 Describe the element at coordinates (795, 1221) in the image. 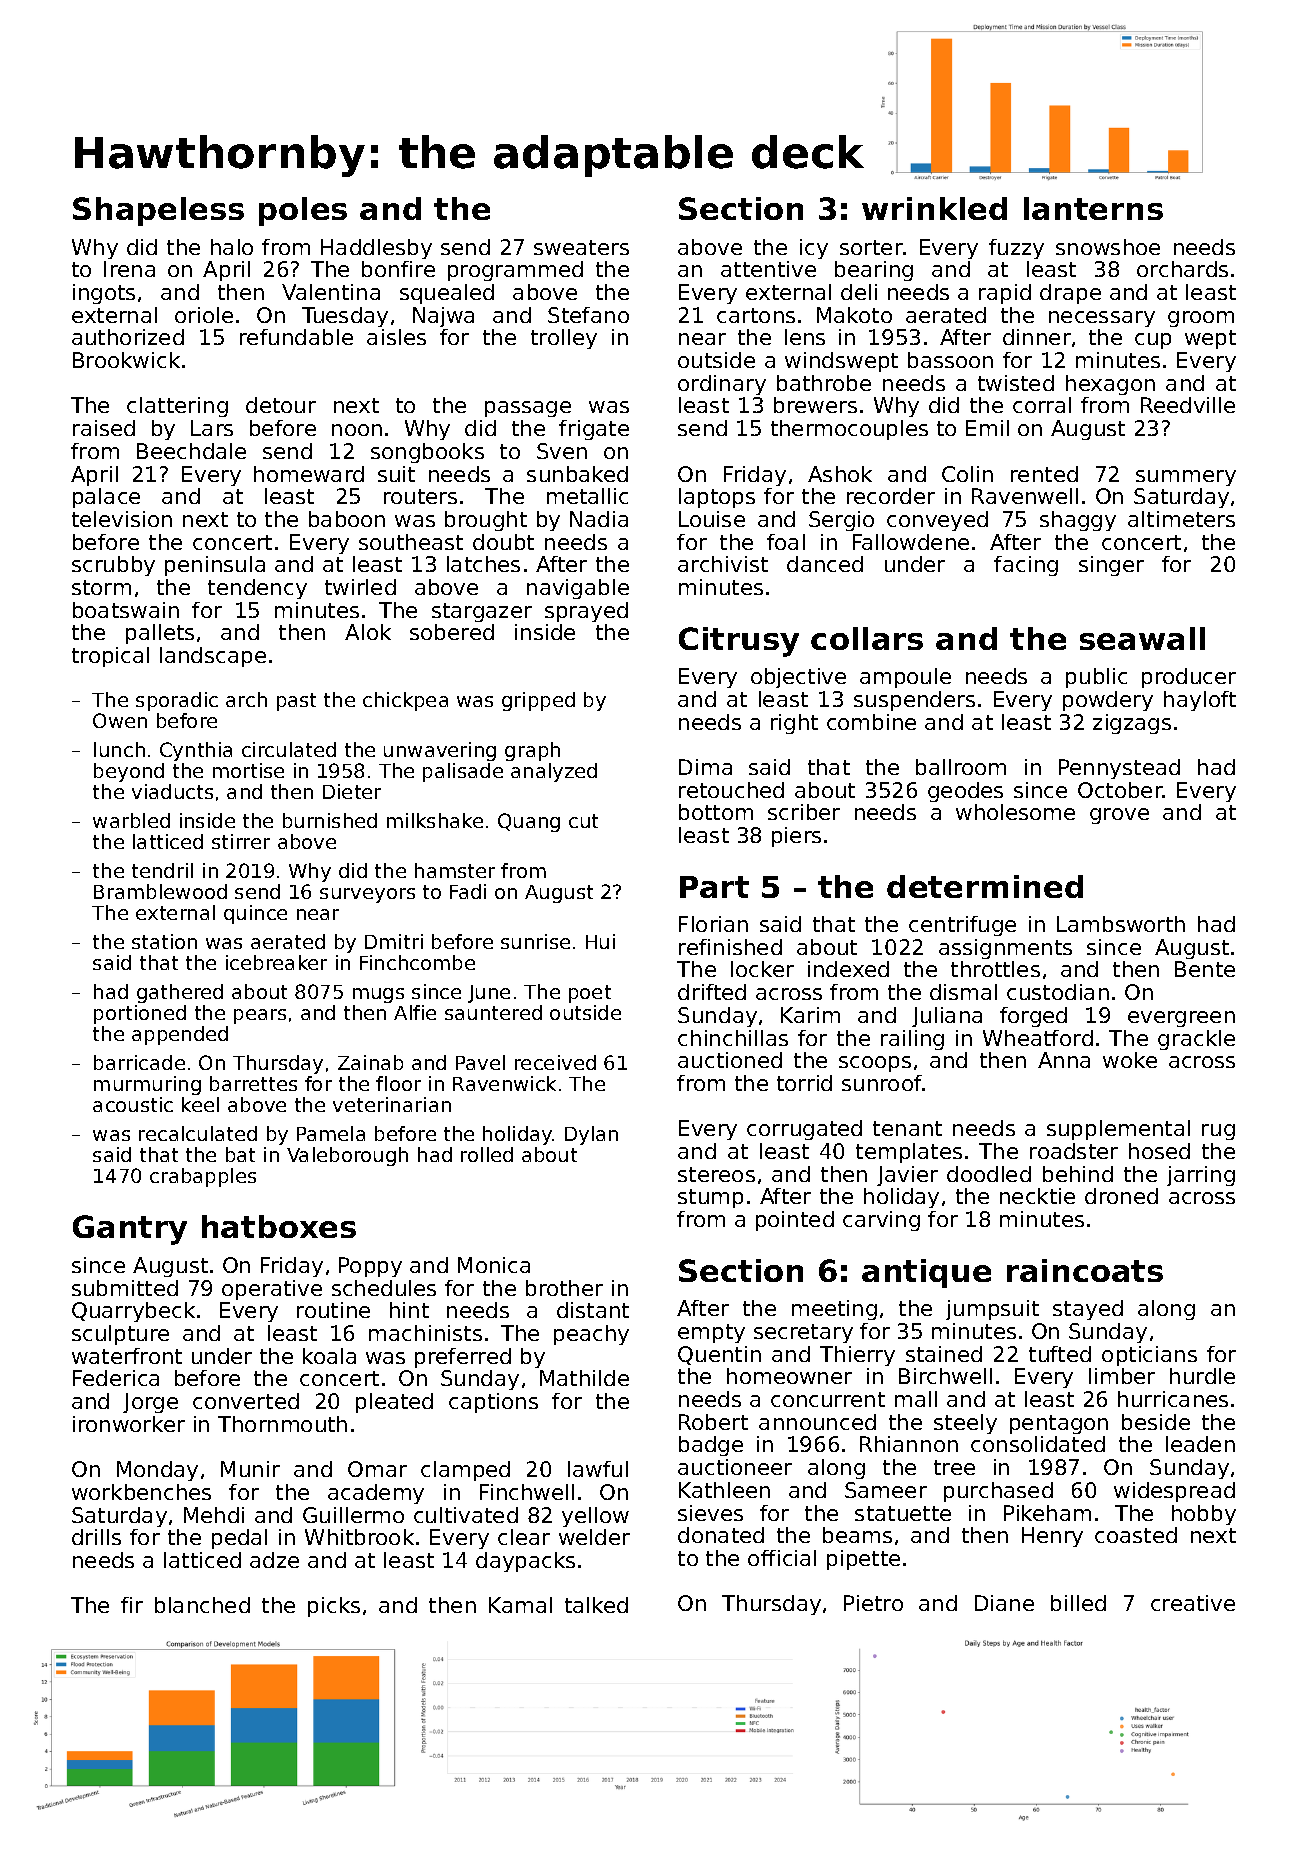

I see `pointed` at that location.
